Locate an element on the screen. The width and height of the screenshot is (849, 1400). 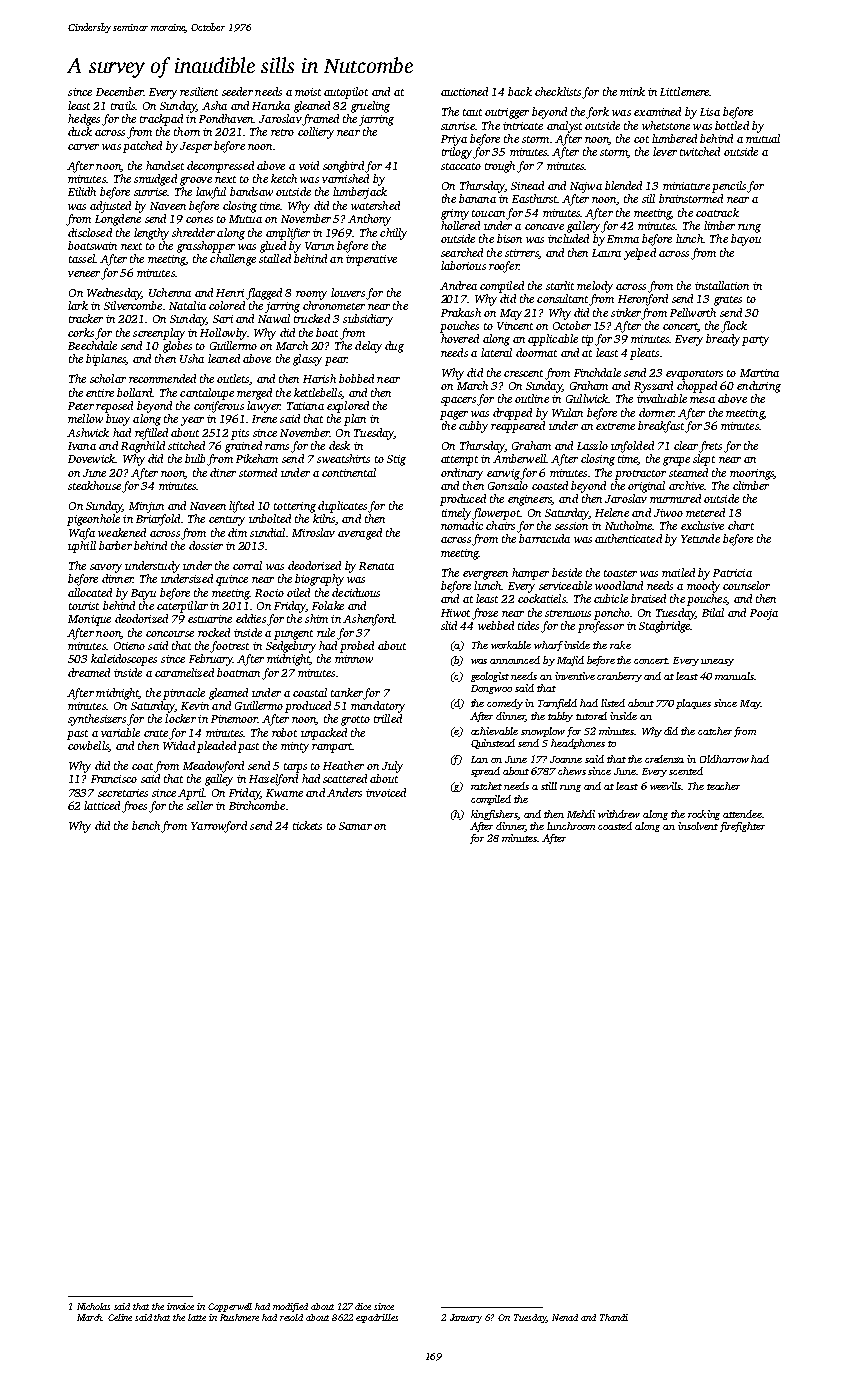
bobbed is located at coordinates (356, 378).
